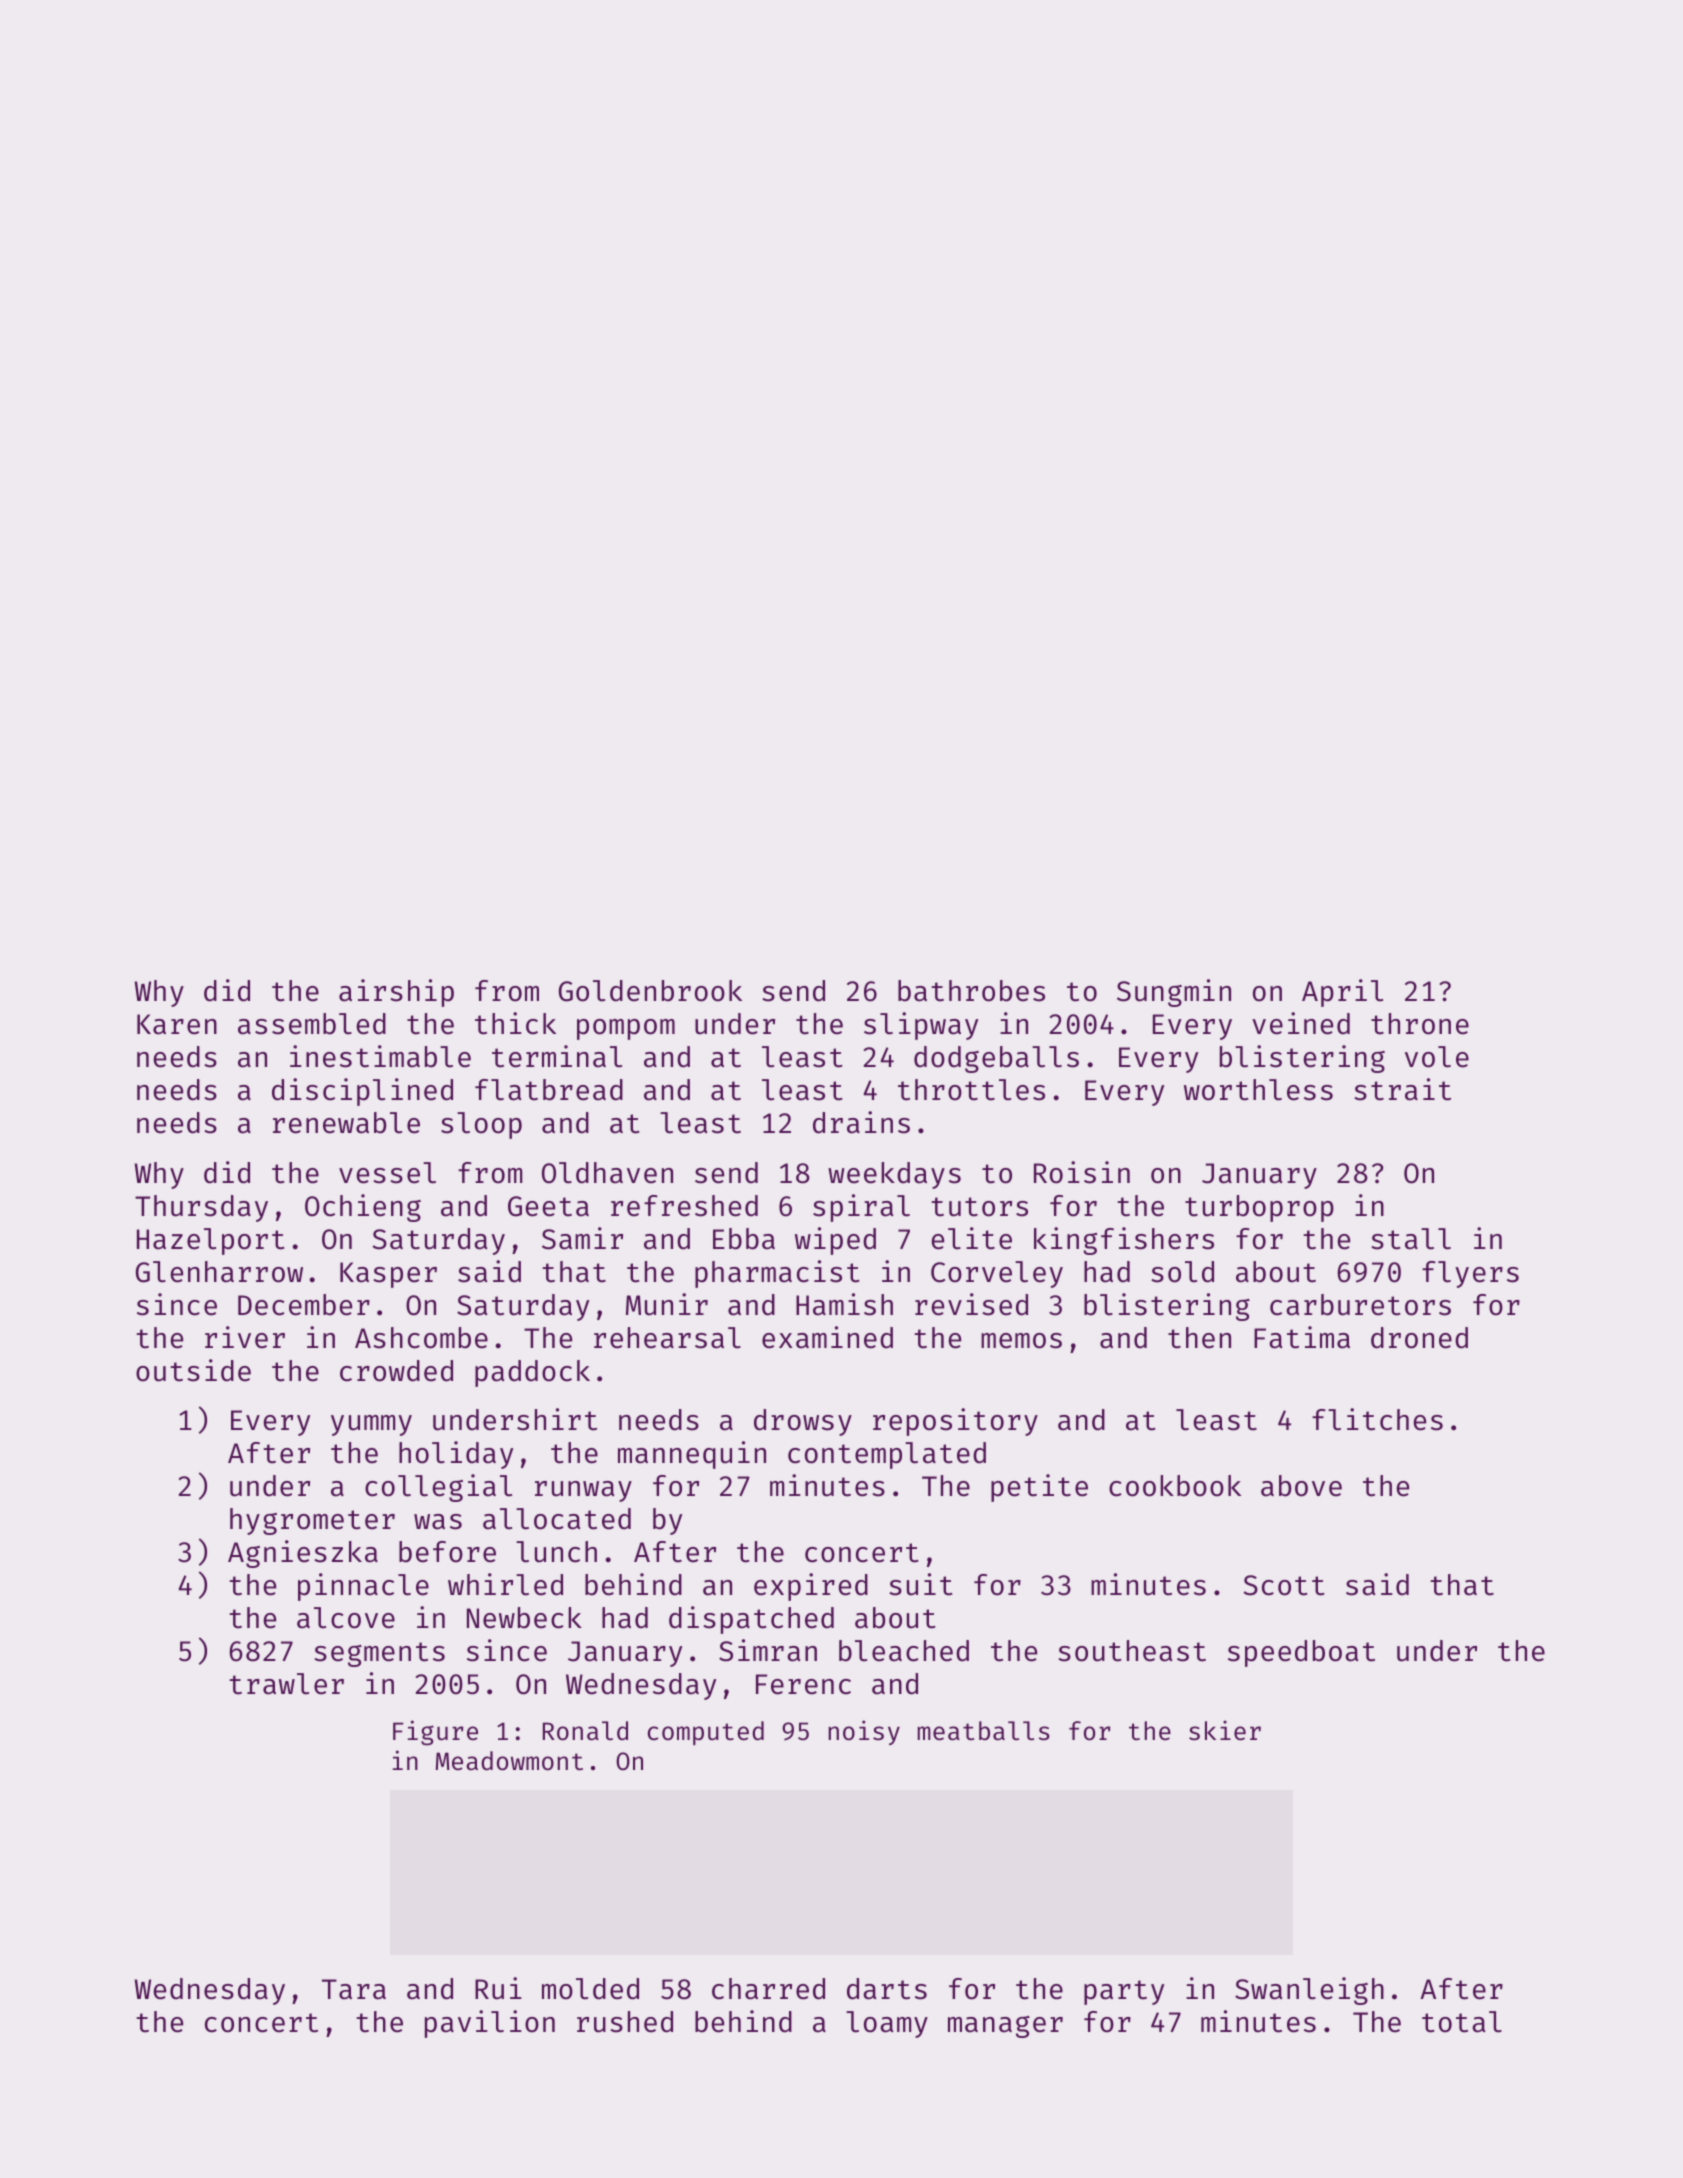 The image size is (1683, 2178). What do you see at coordinates (481, 1125) in the screenshot?
I see `sloop` at bounding box center [481, 1125].
